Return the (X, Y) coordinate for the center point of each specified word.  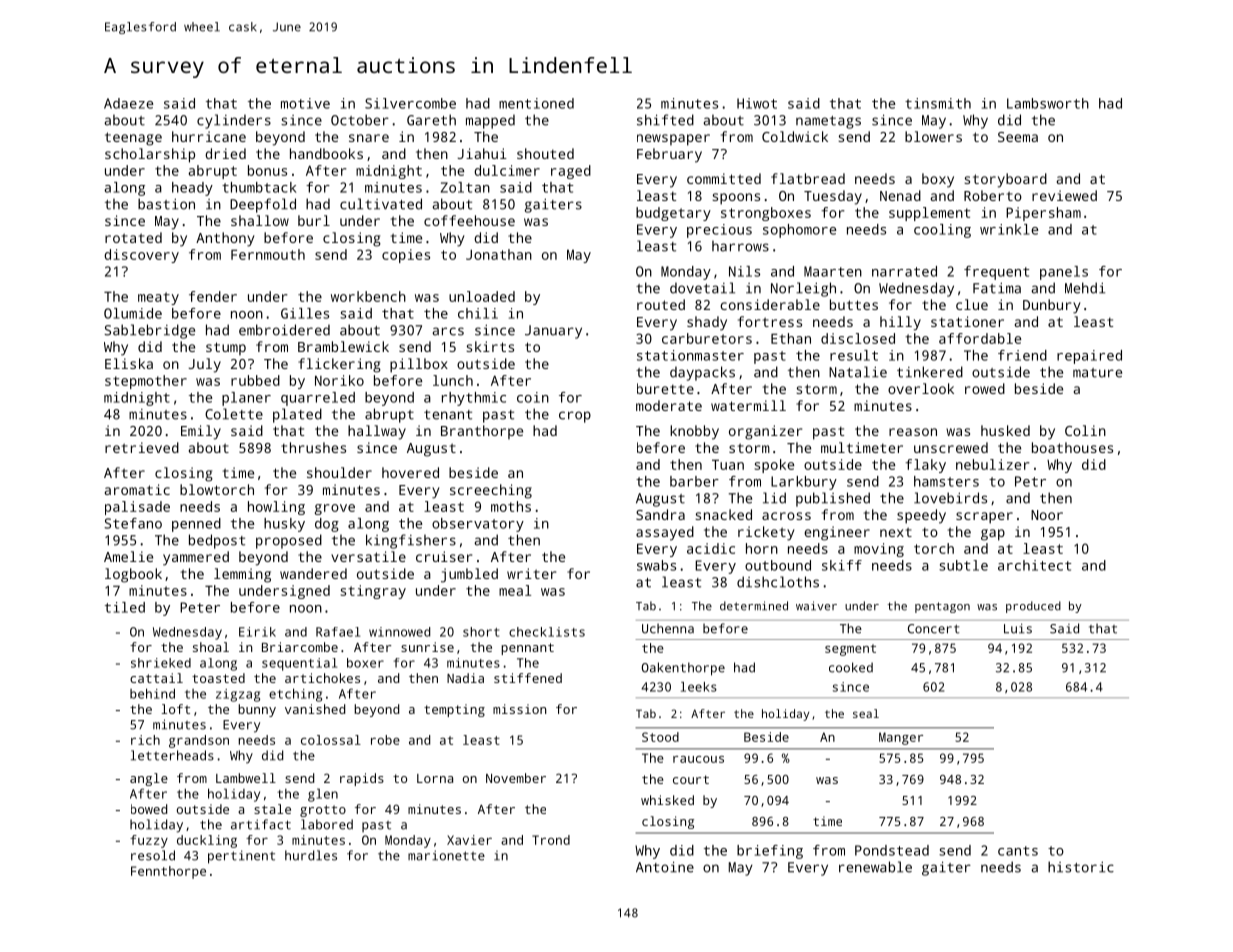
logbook (133, 575)
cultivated (381, 204)
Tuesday (833, 197)
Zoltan (465, 187)
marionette (446, 855)
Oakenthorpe (683, 669)
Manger (901, 738)
